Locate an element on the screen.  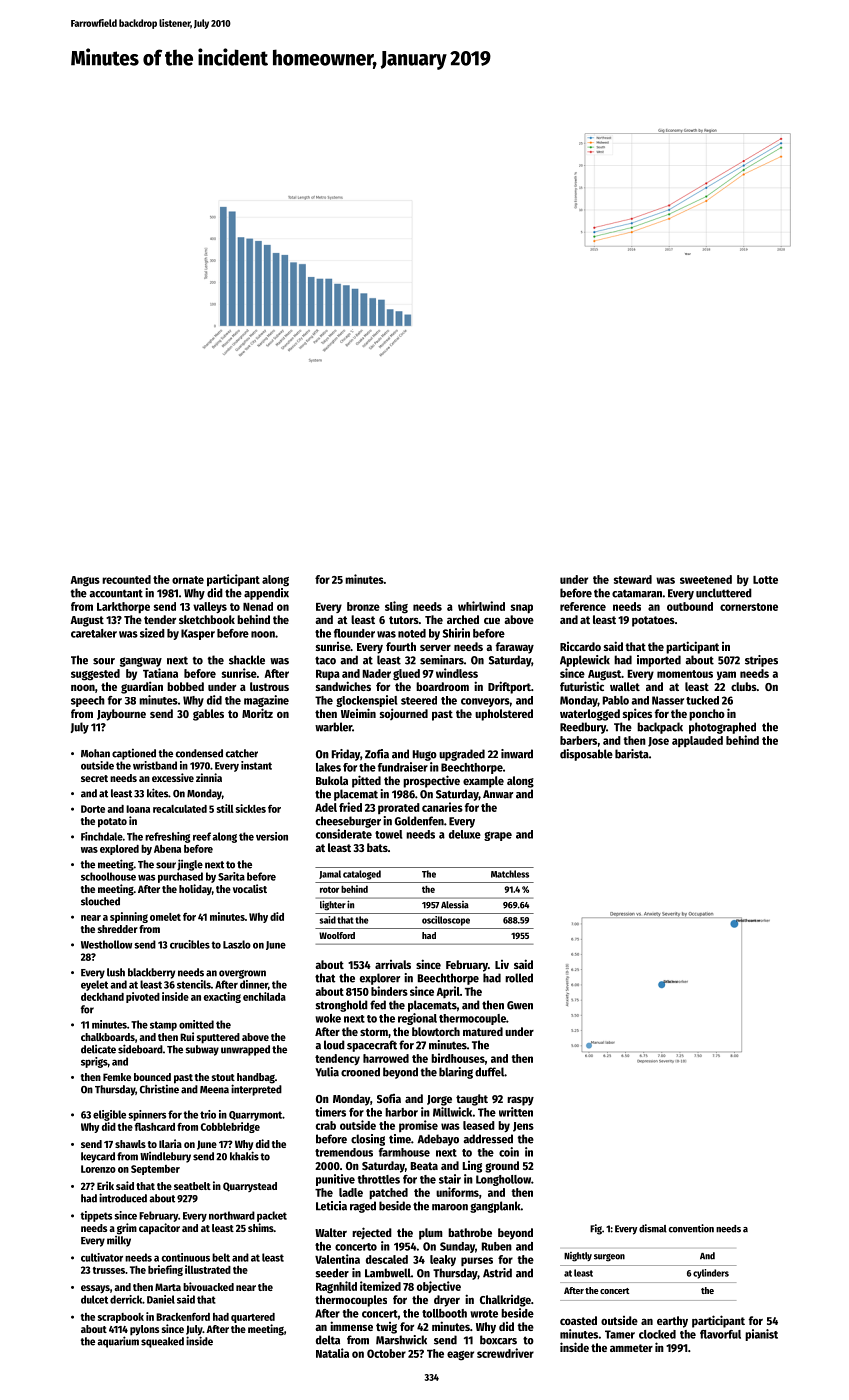
pianist is located at coordinates (761, 1335).
